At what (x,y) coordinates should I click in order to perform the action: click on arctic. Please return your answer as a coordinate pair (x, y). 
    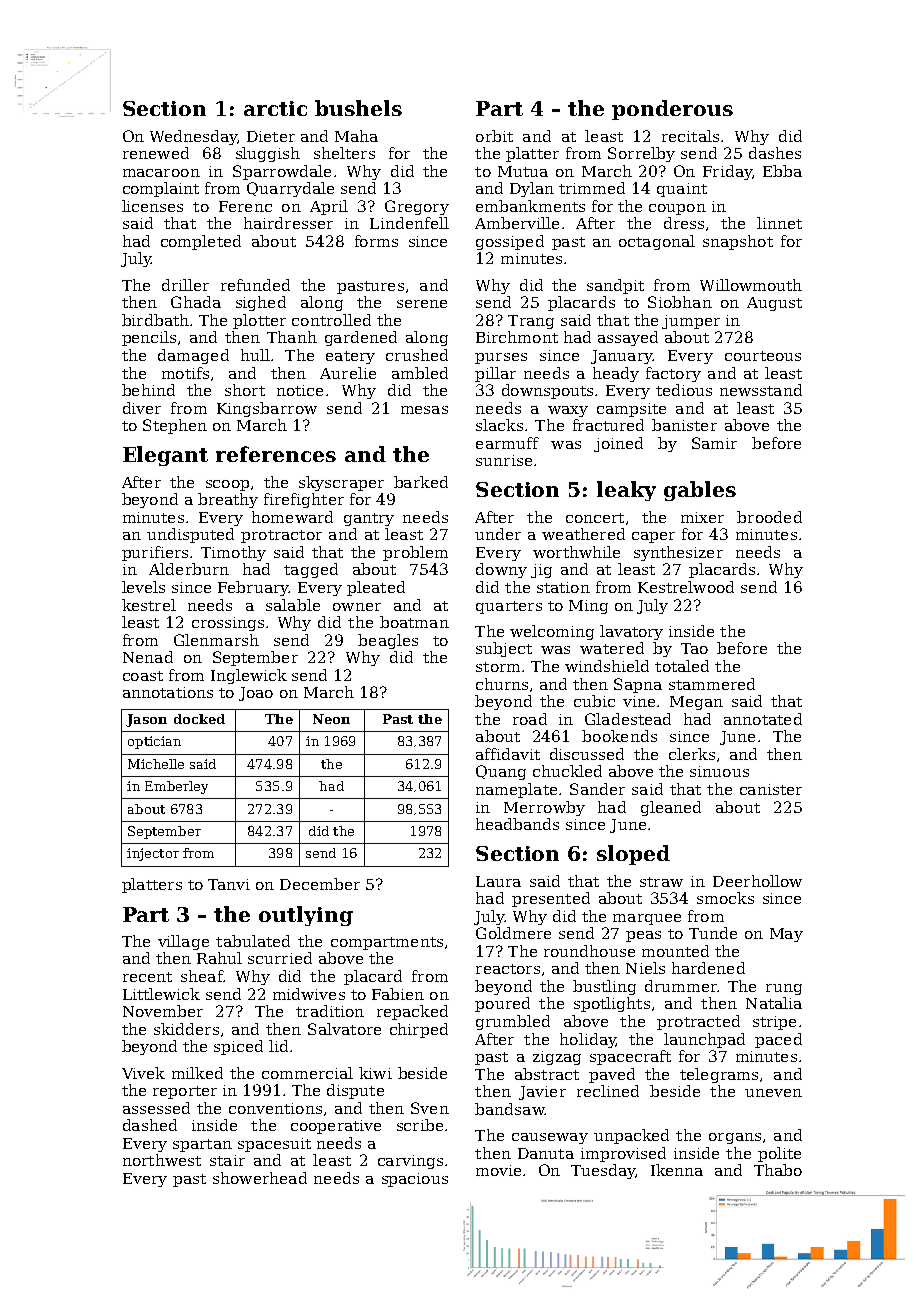
    Looking at the image, I should click on (275, 108).
